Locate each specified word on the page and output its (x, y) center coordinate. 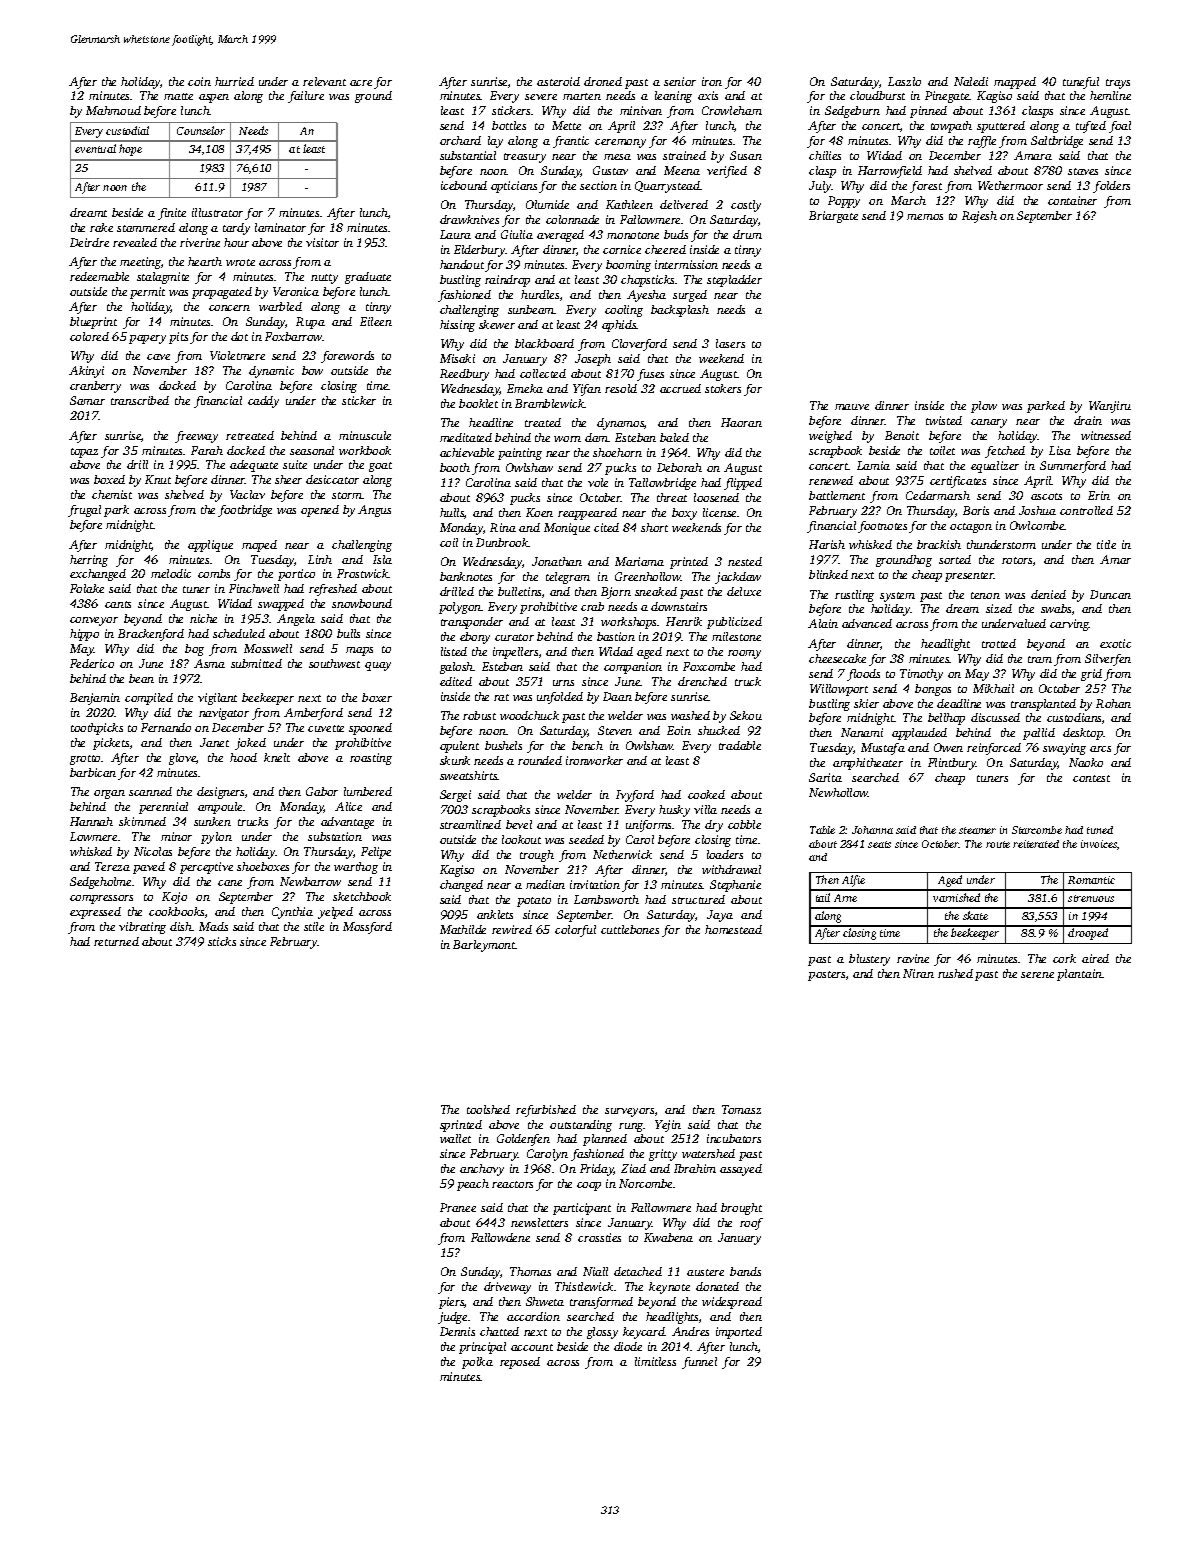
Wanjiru (1110, 407)
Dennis (457, 1331)
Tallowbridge (662, 484)
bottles (509, 125)
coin (199, 81)
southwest (334, 663)
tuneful (1081, 83)
